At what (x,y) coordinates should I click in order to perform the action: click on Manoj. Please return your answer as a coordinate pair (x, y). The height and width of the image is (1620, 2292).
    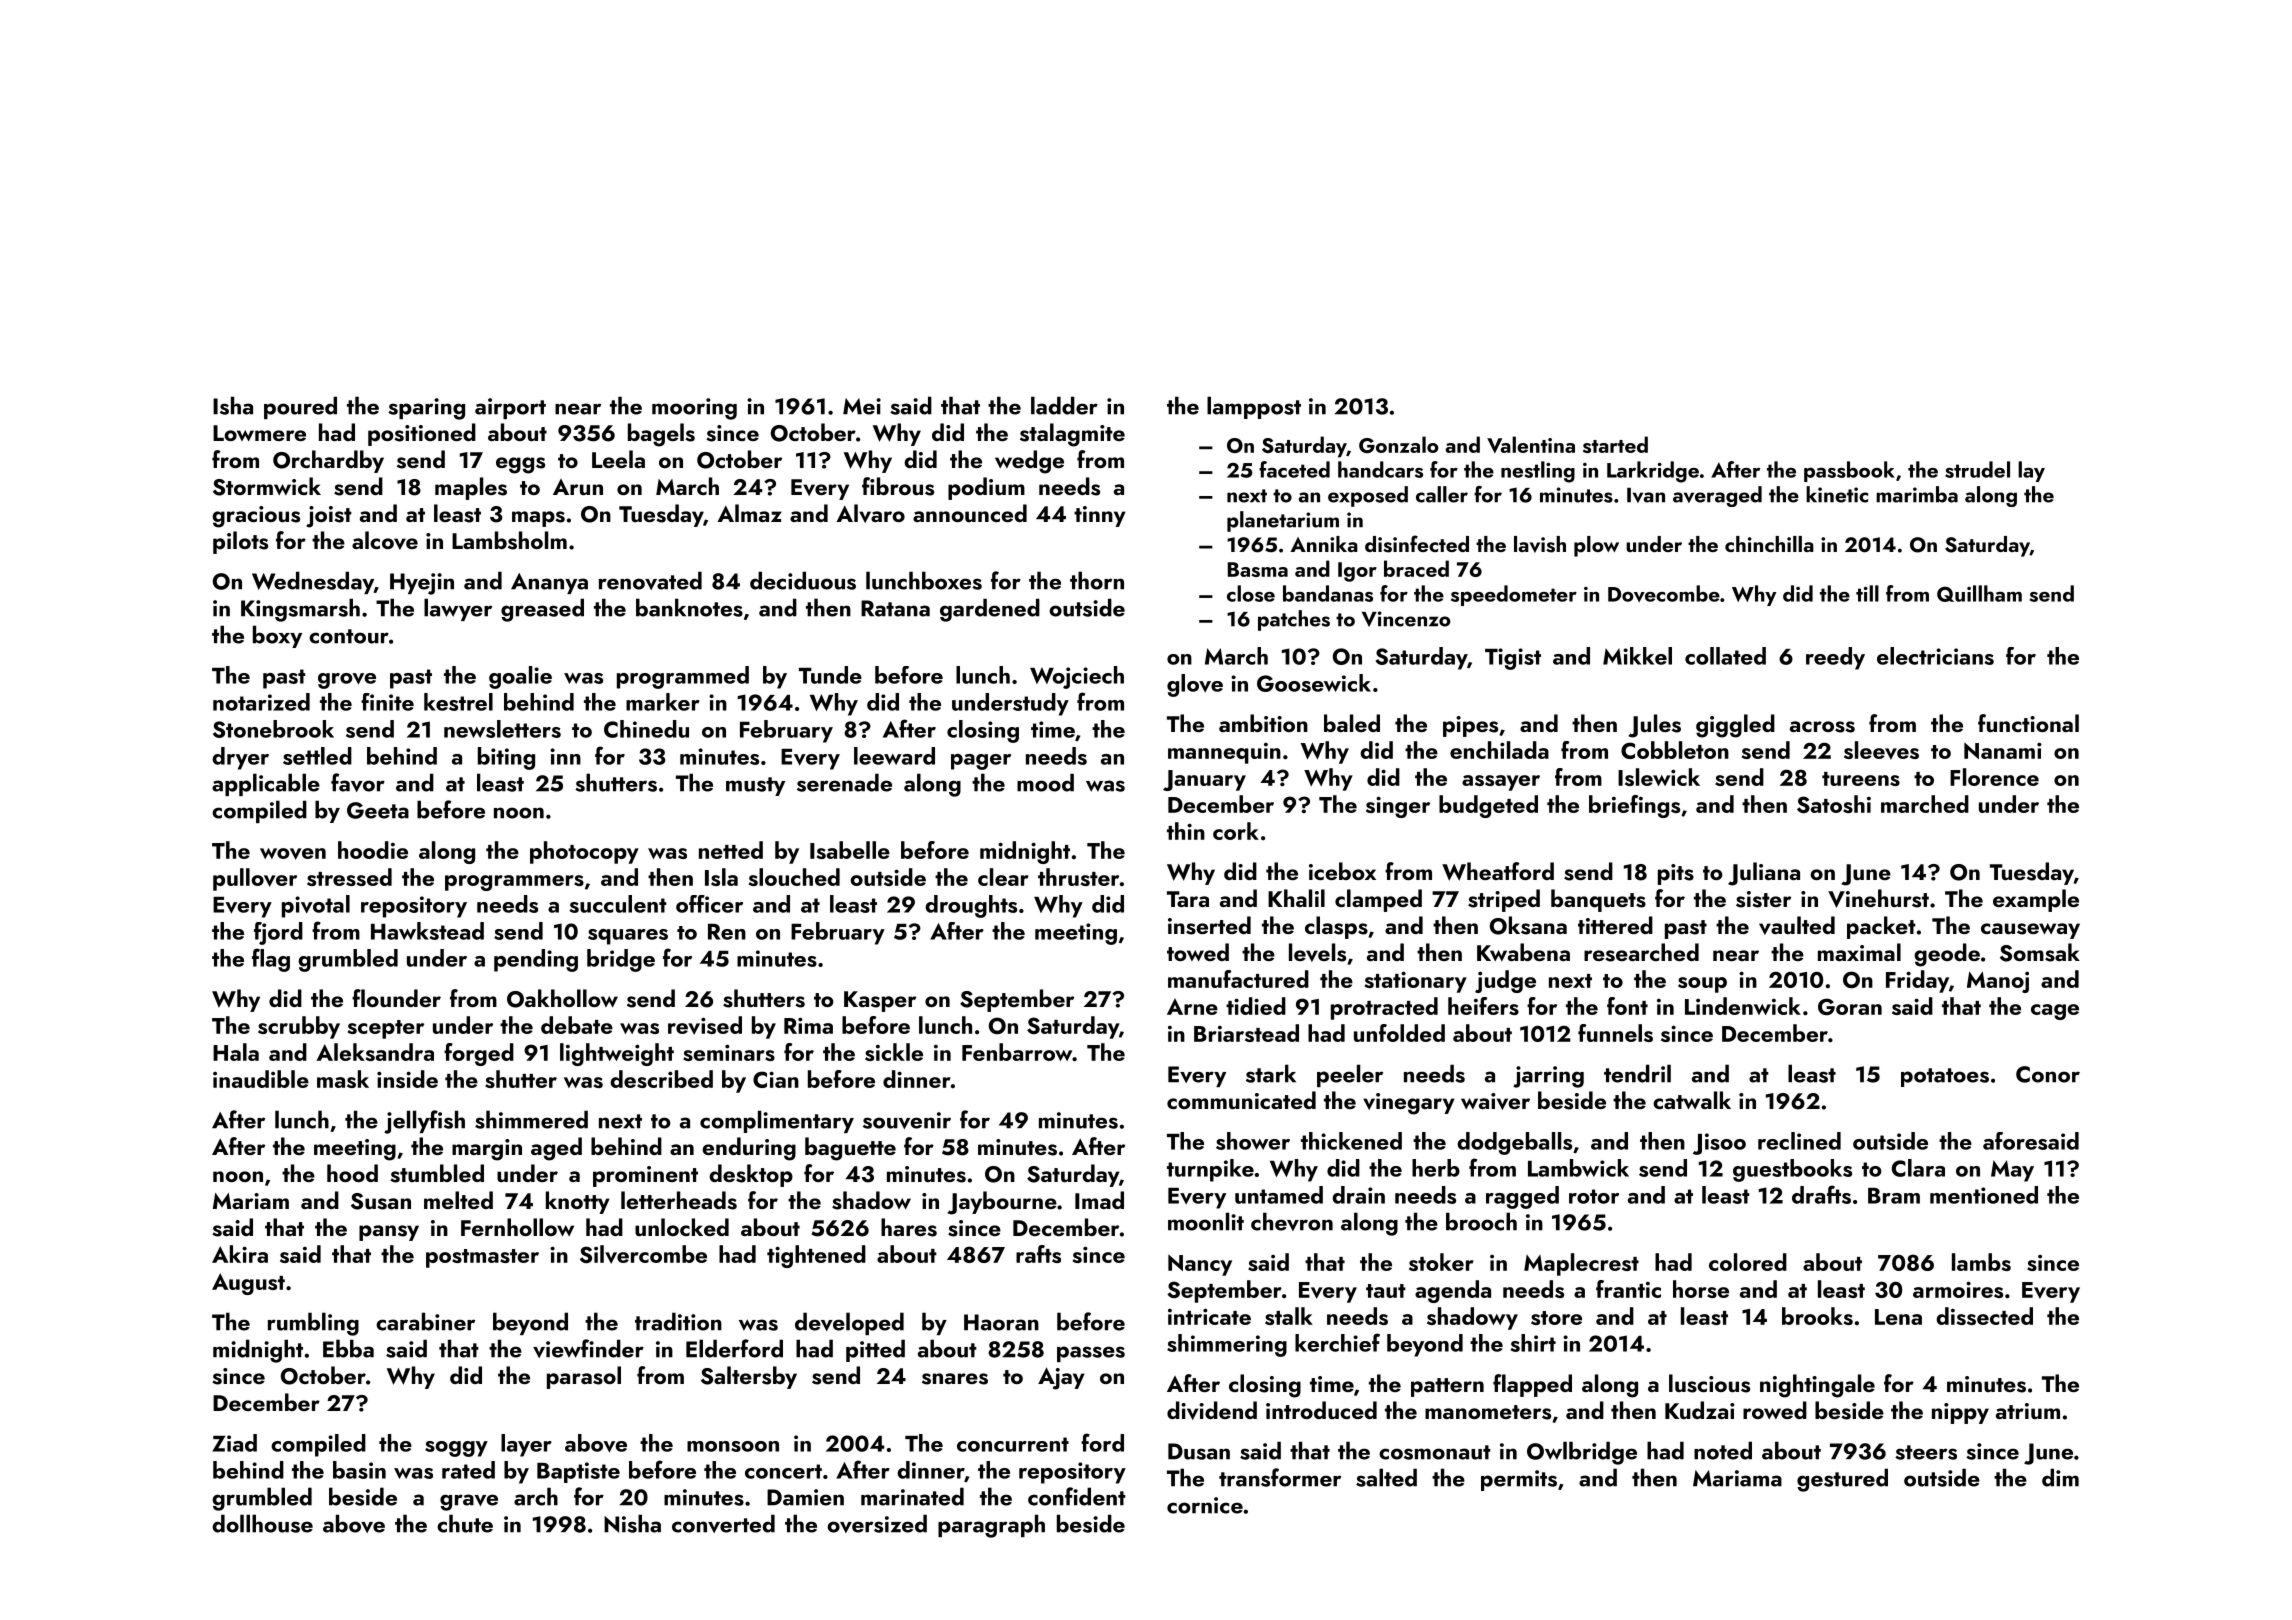
    Looking at the image, I should click on (1998, 982).
